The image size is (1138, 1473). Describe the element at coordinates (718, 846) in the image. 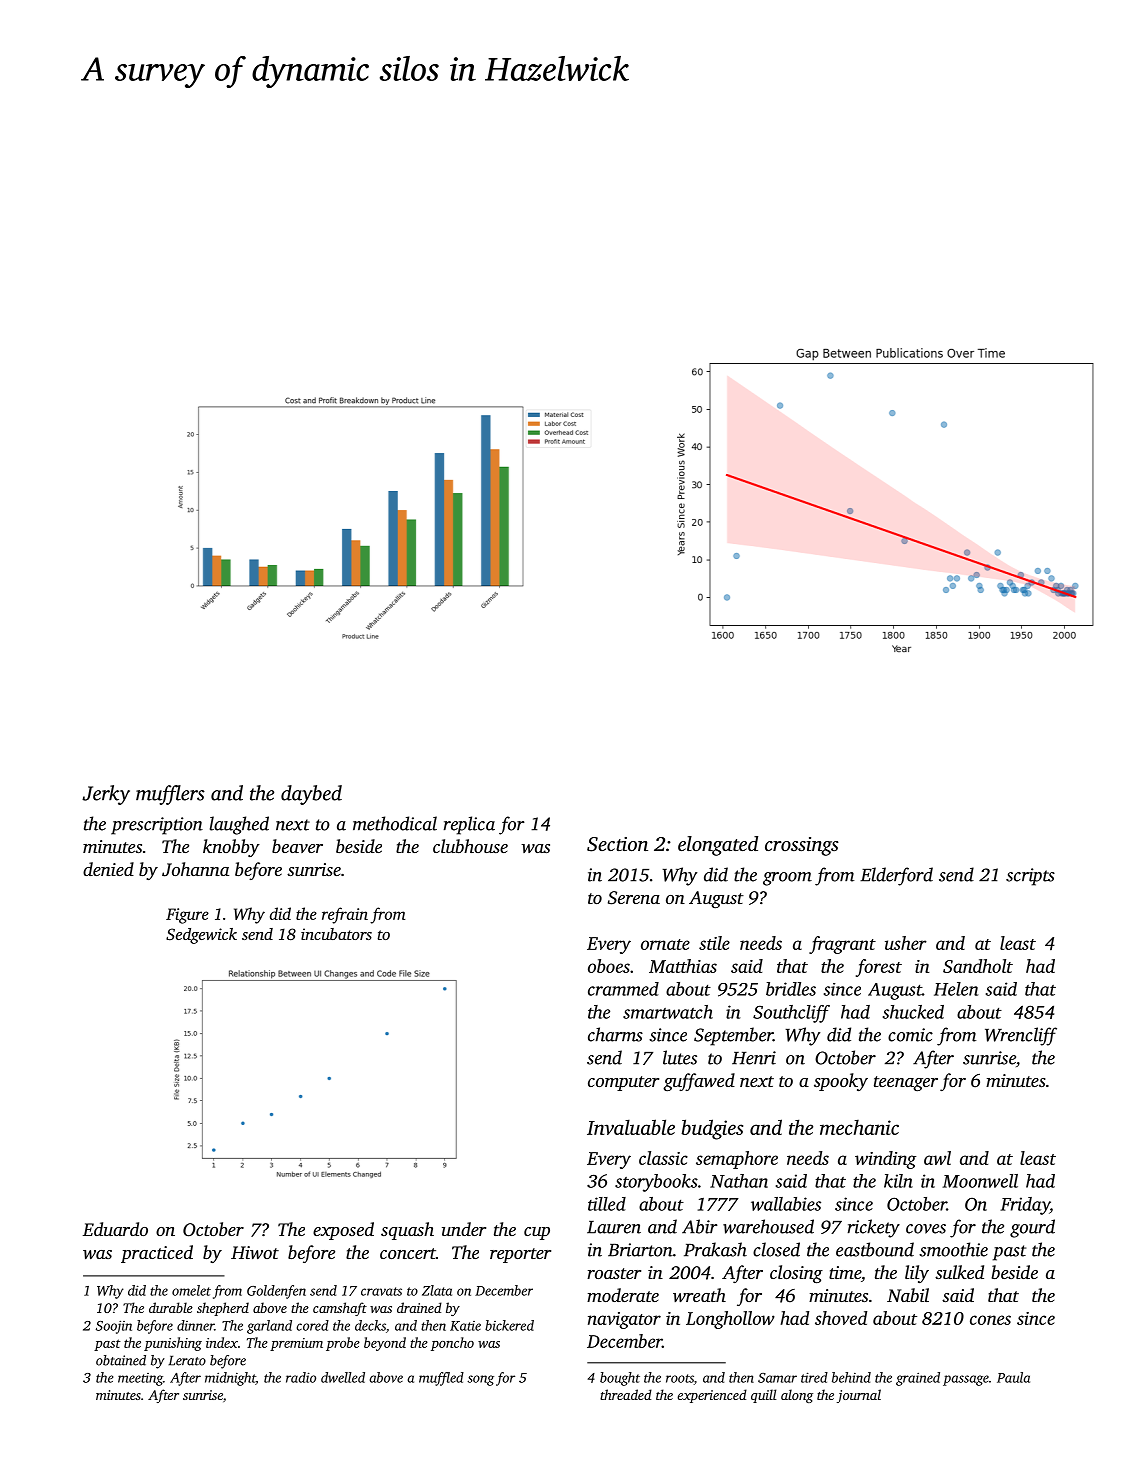

I see `elongated` at that location.
